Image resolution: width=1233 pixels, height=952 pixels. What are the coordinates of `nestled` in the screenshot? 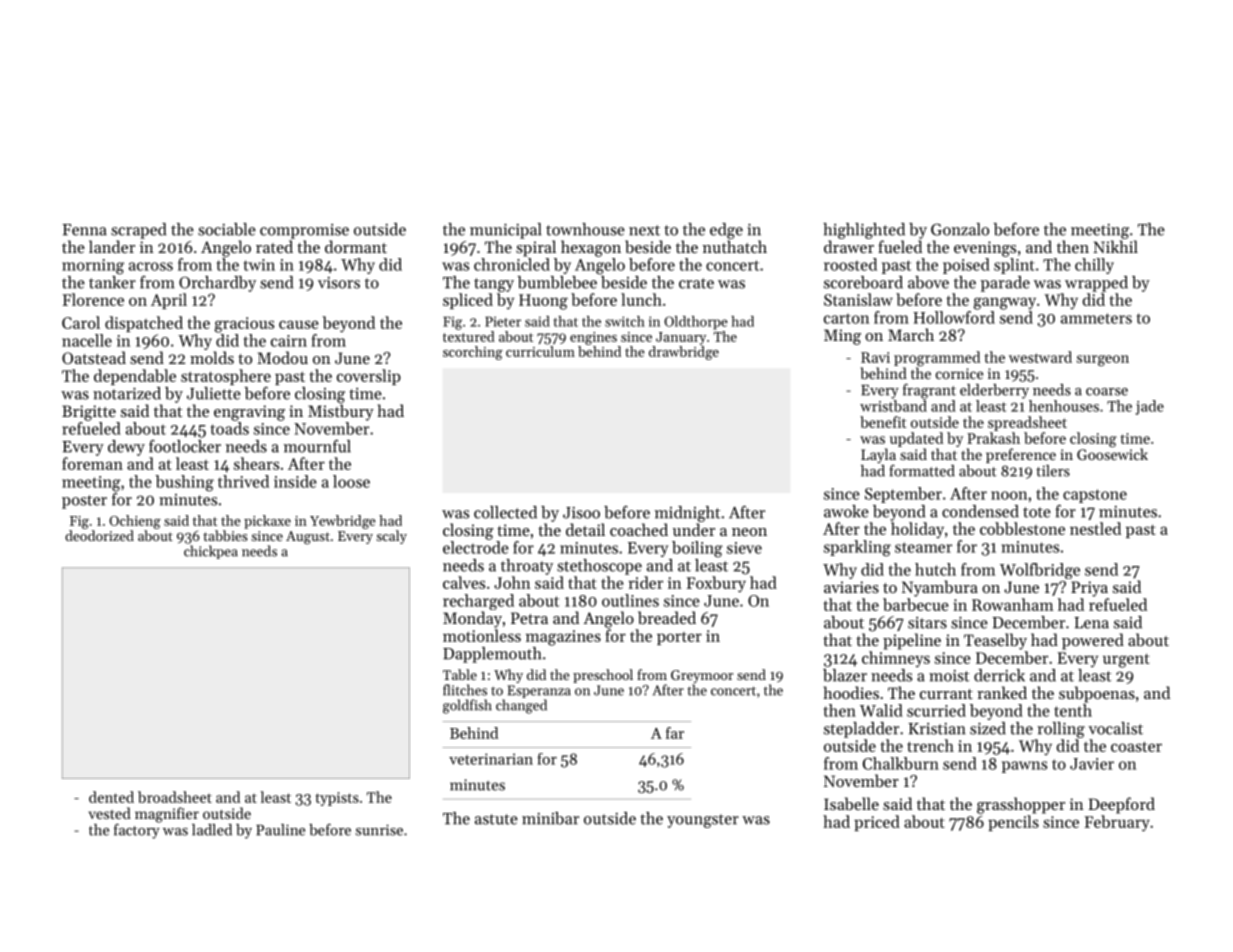 It's located at (1095, 528).
